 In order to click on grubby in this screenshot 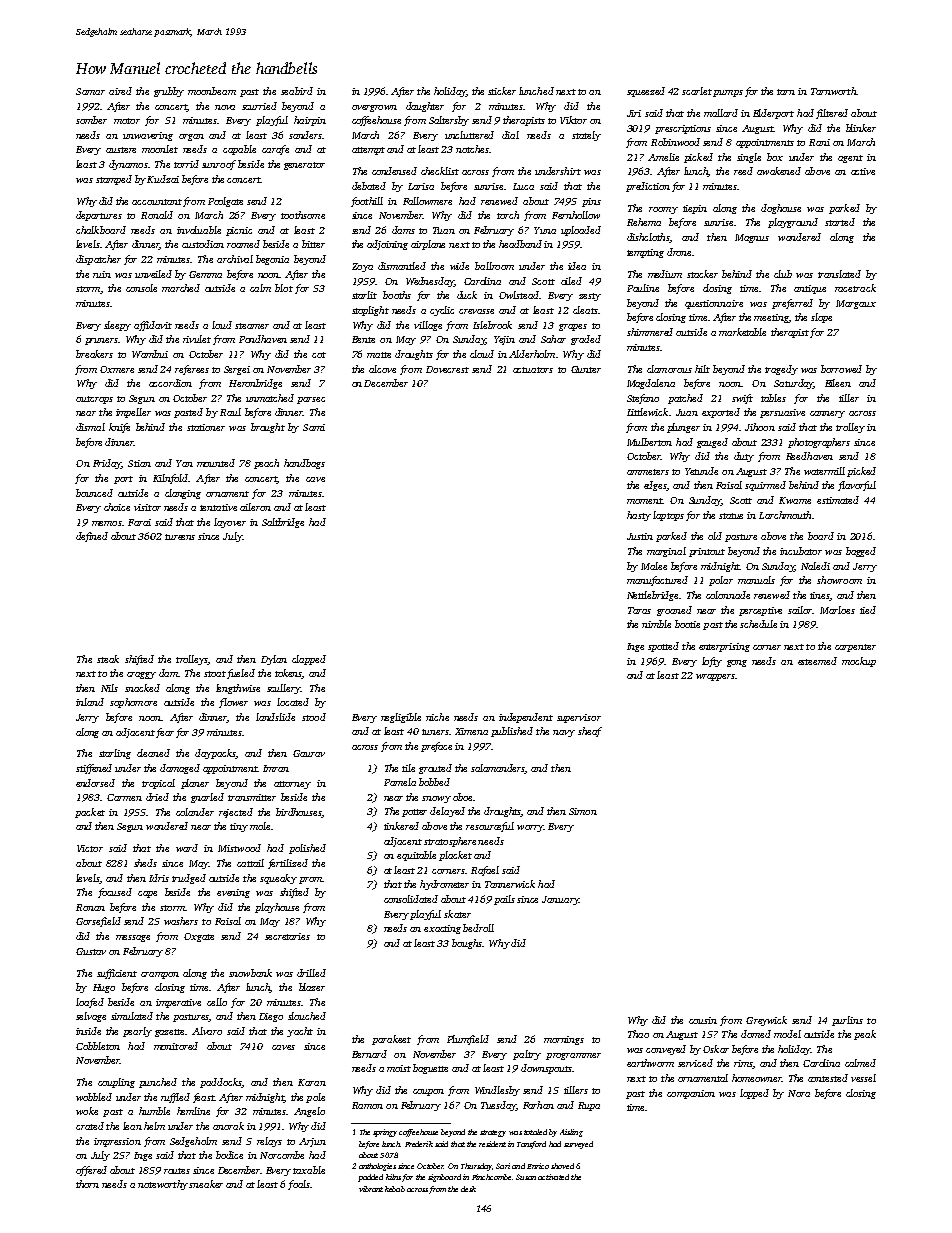, I will do `click(169, 92)`.
